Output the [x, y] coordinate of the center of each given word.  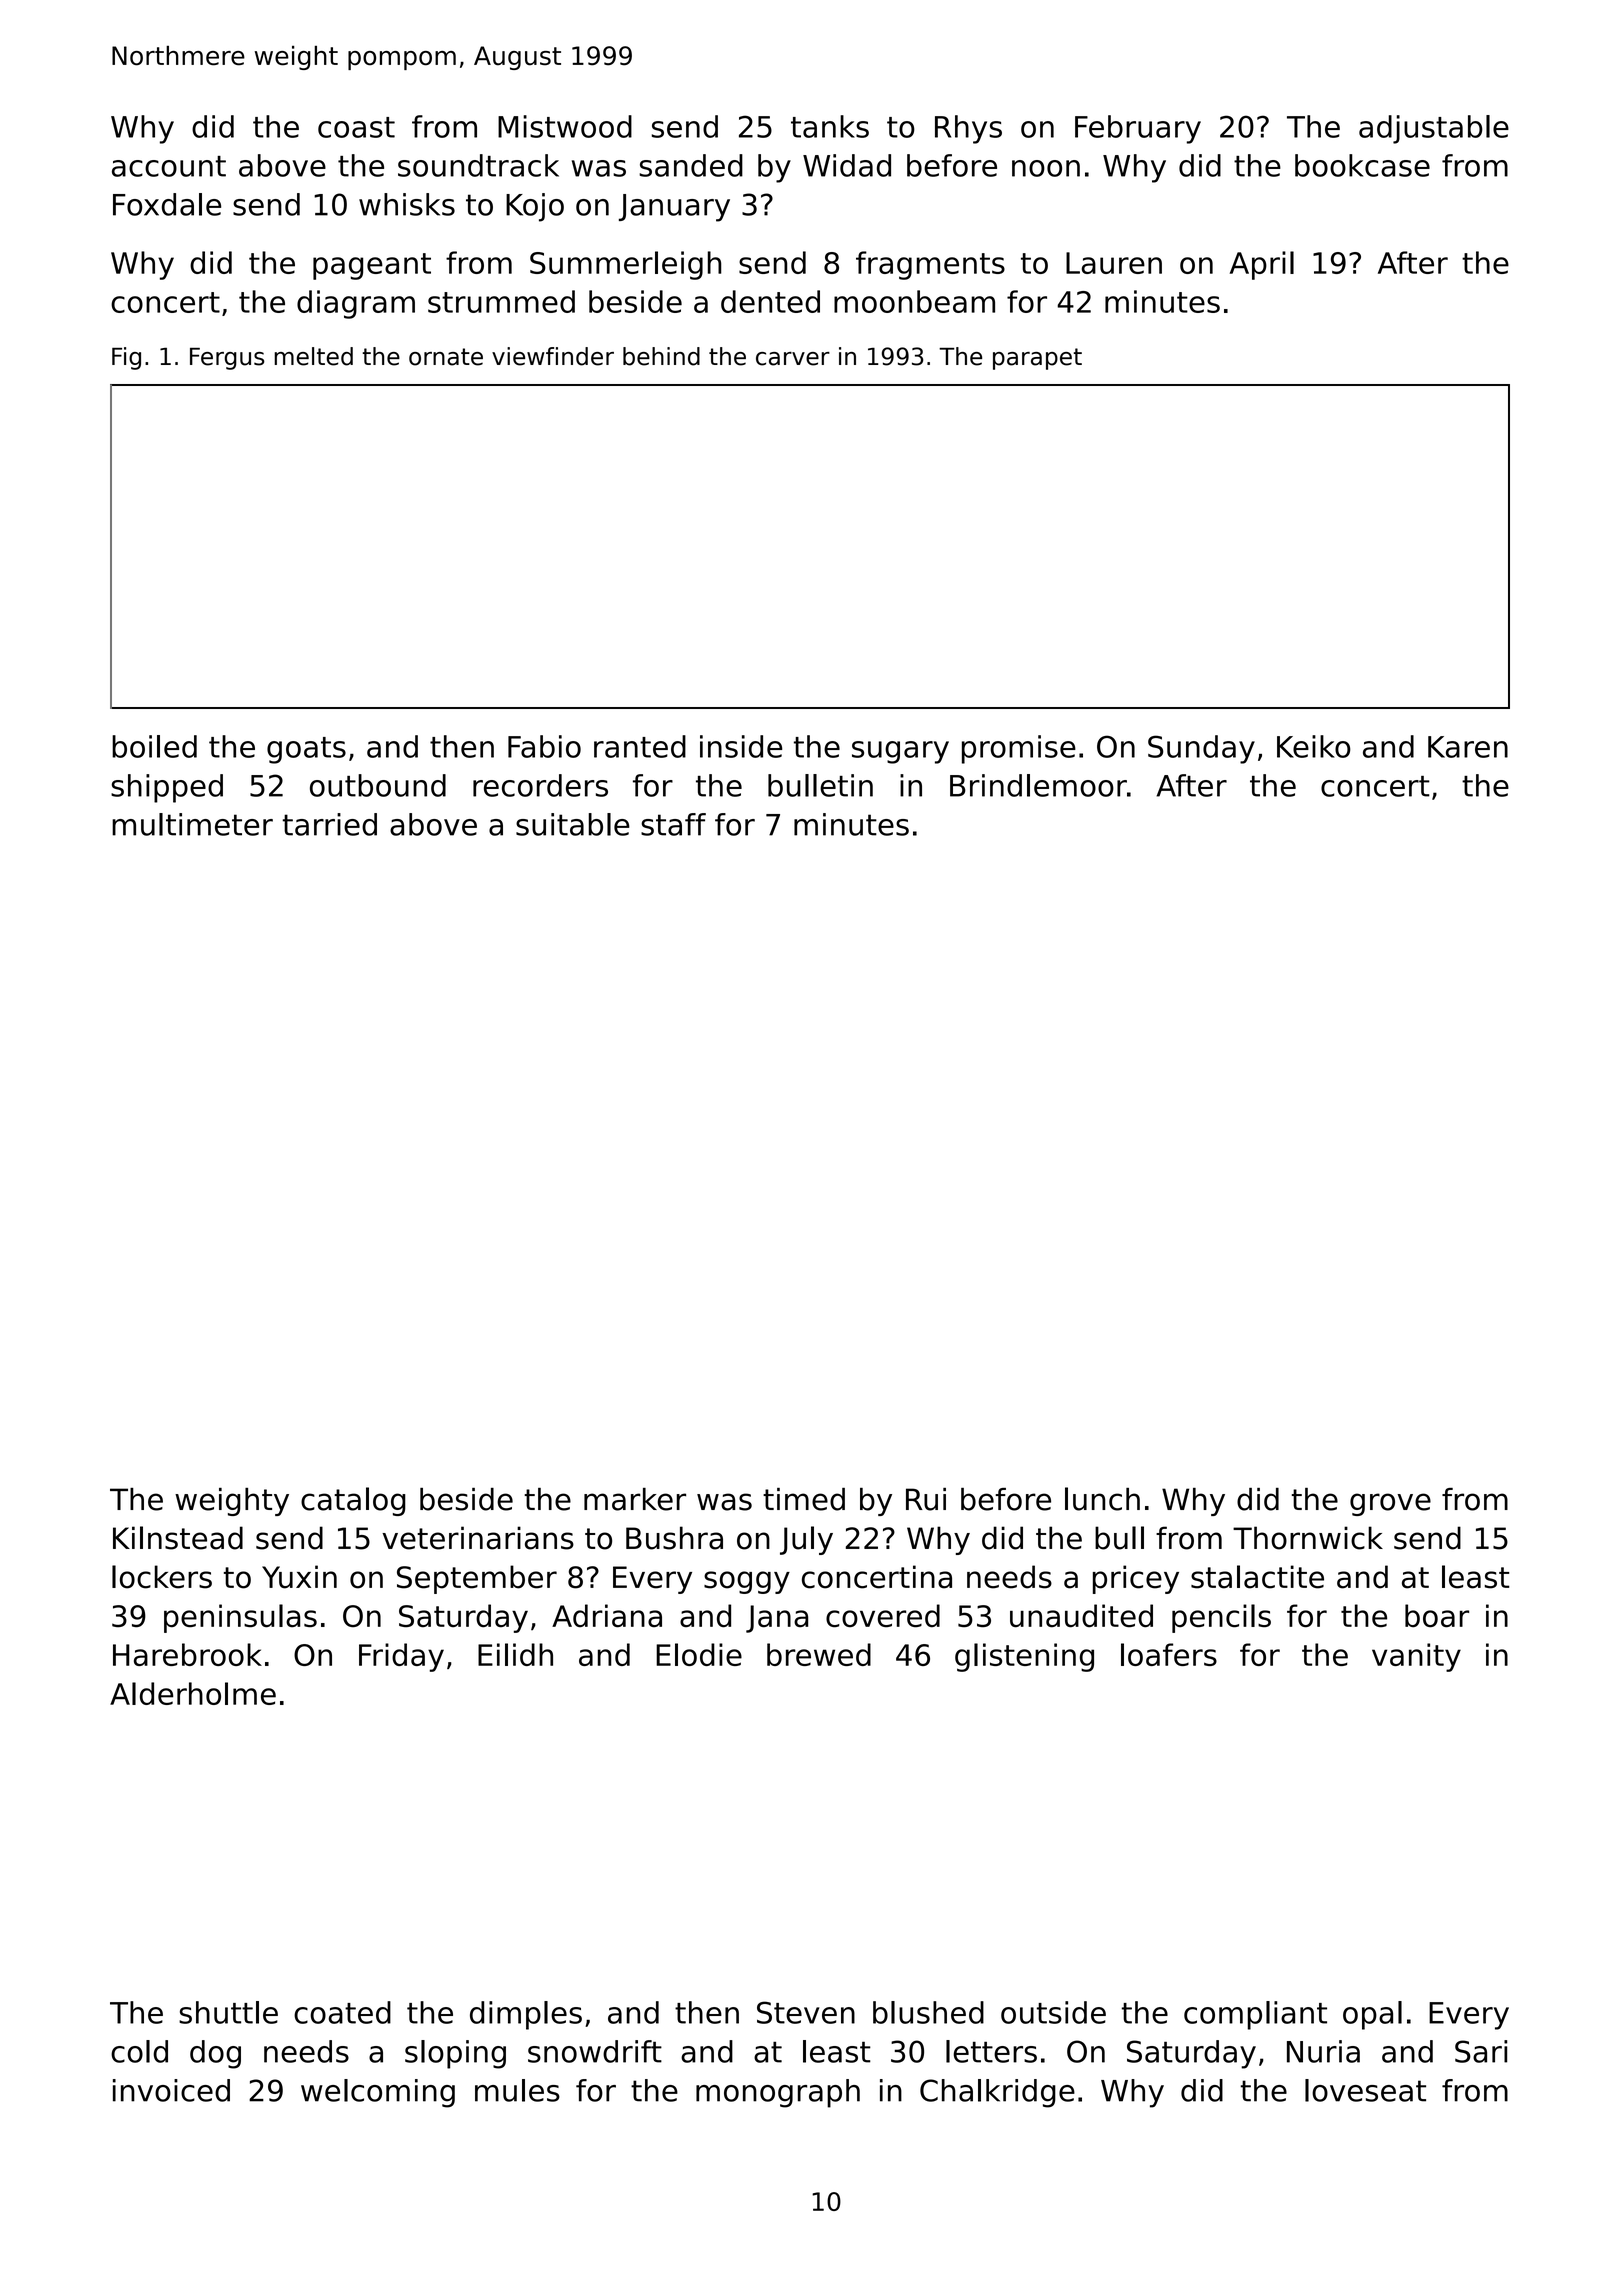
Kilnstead [178, 1538]
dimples [526, 2015]
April [1262, 265]
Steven [806, 2012]
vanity [1416, 1657]
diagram [356, 304]
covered [883, 1616]
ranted [640, 746]
